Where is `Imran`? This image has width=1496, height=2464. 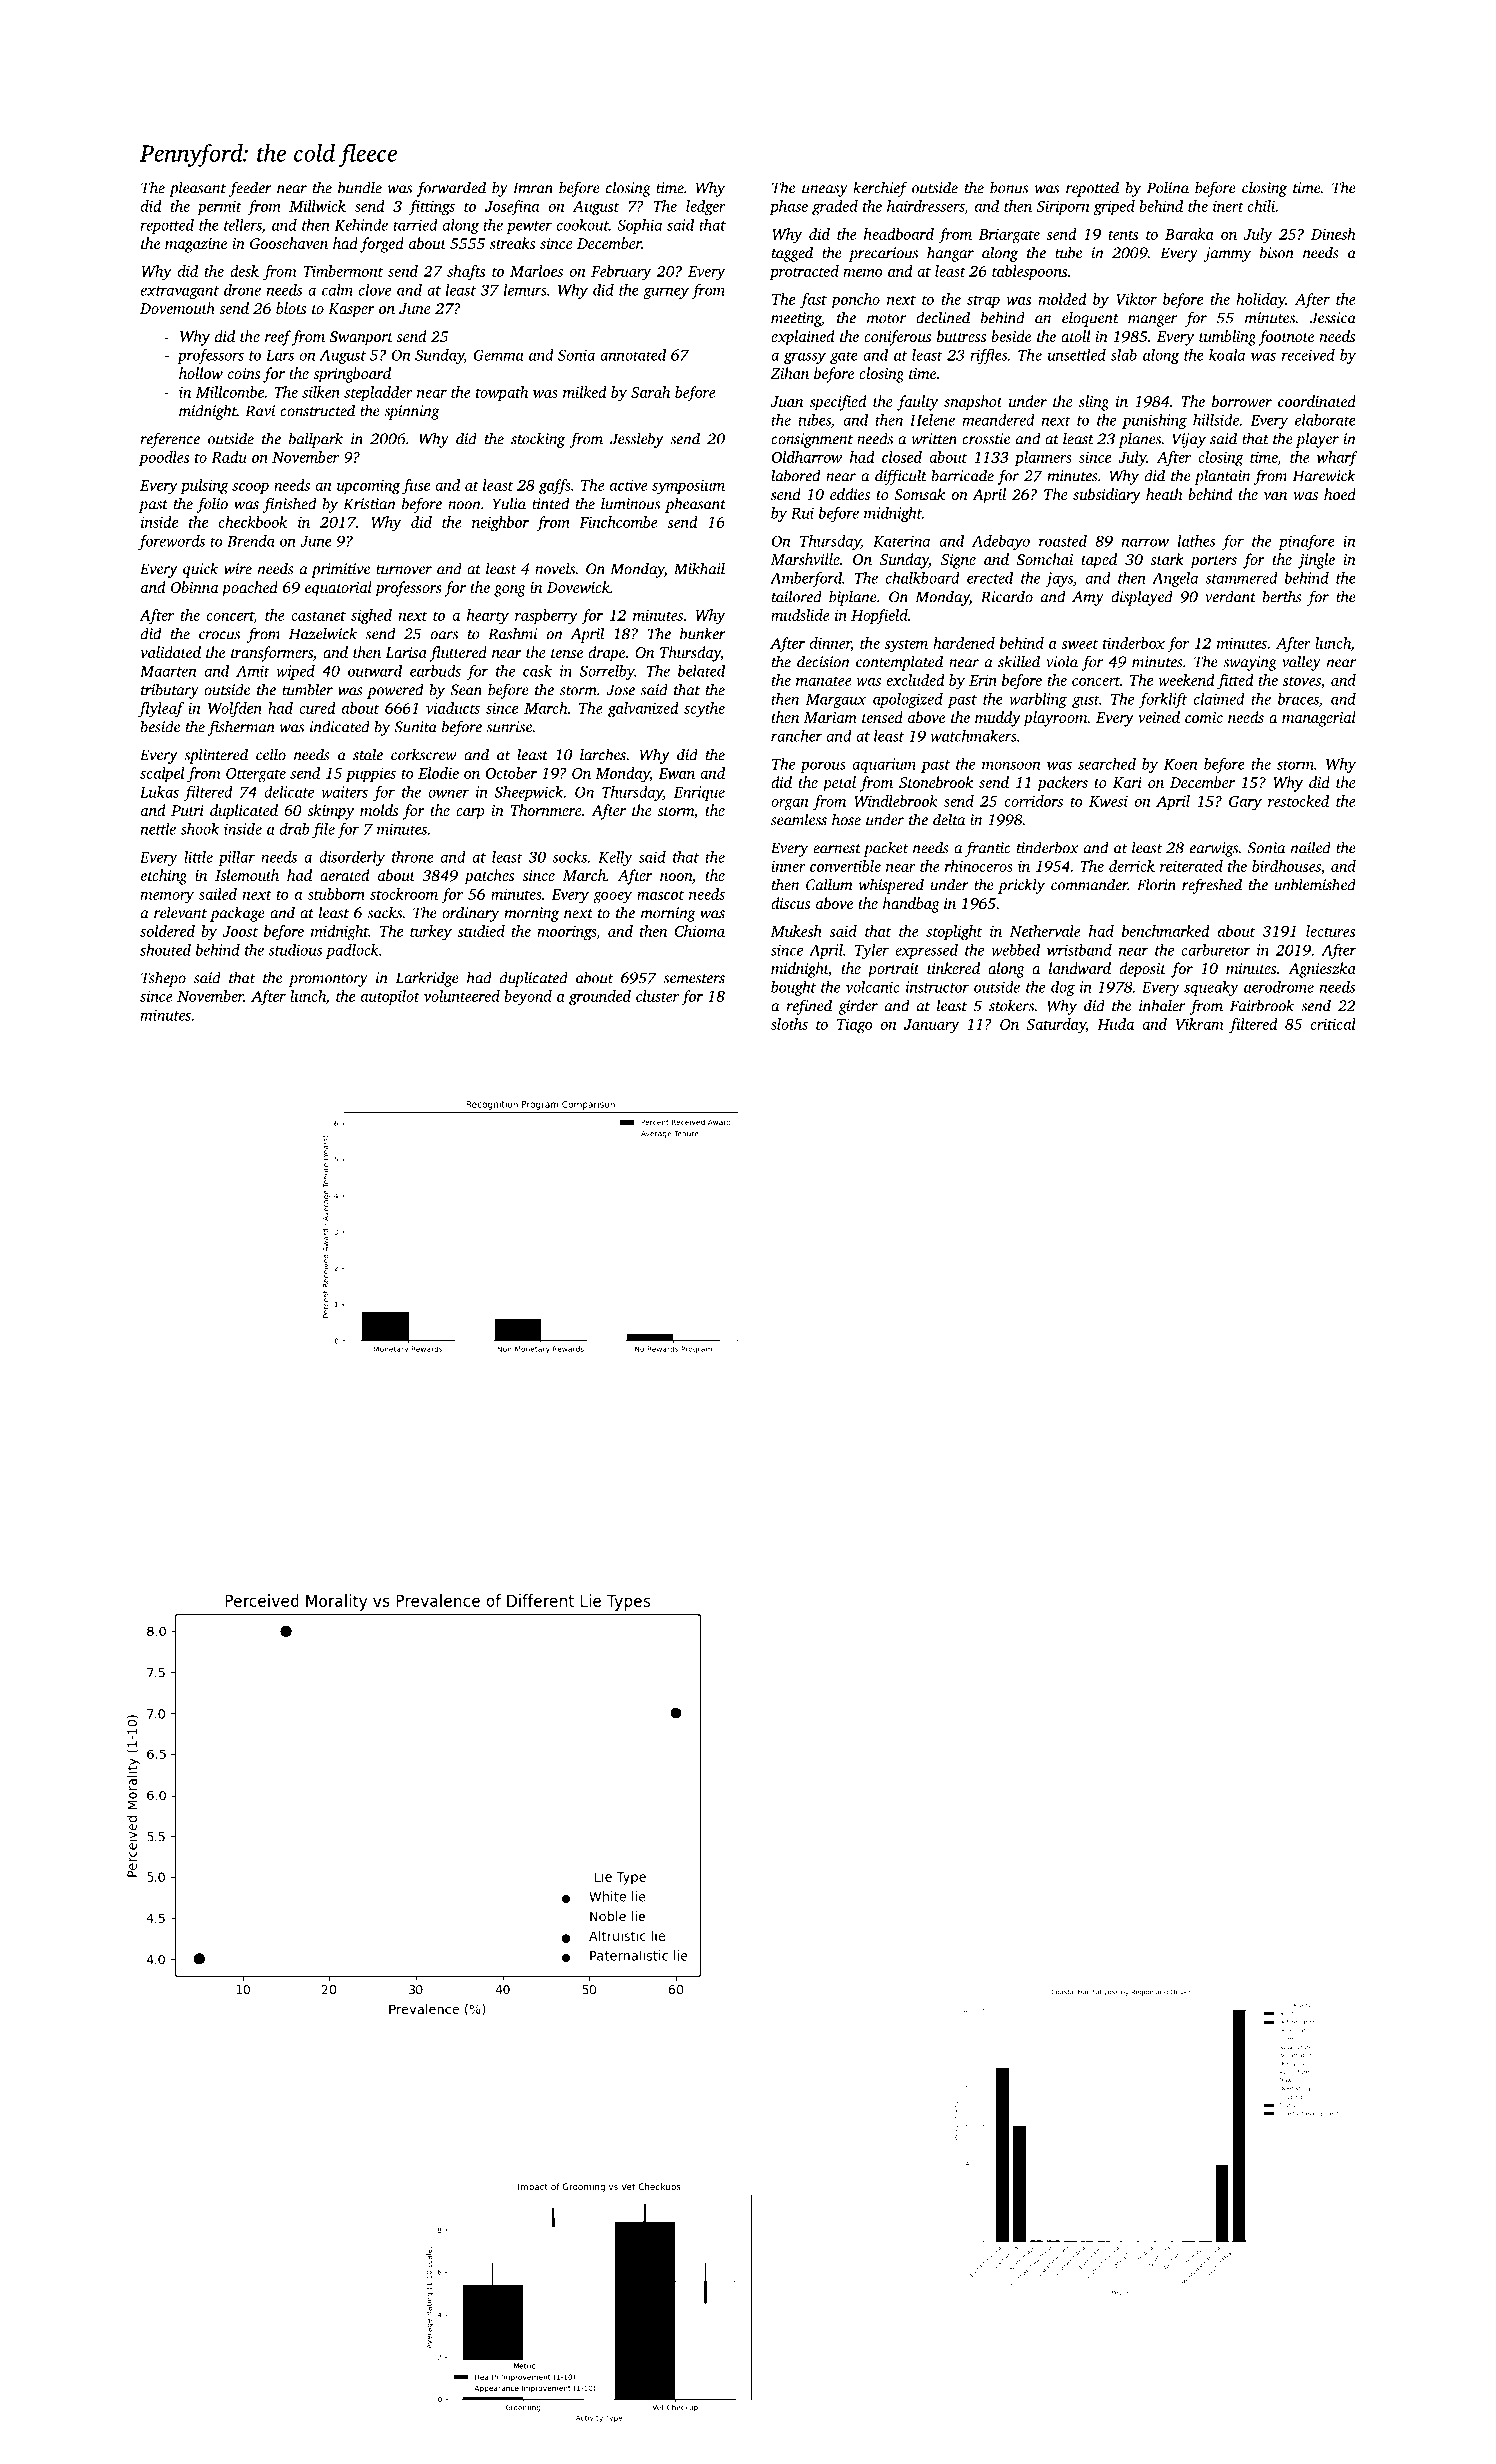
Imran is located at coordinates (533, 188).
